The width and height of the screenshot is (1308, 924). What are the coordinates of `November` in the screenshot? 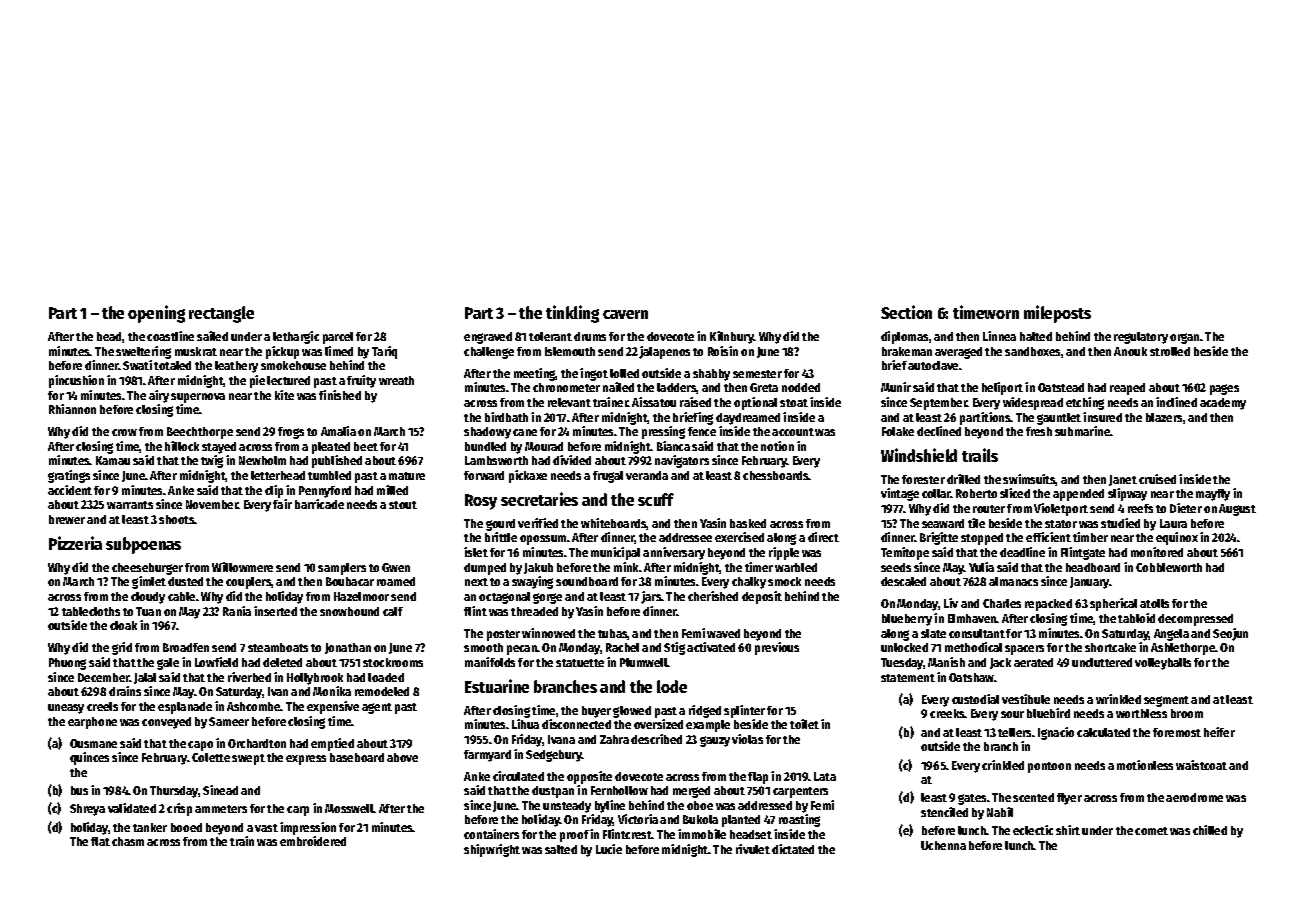 It's located at (212, 504).
